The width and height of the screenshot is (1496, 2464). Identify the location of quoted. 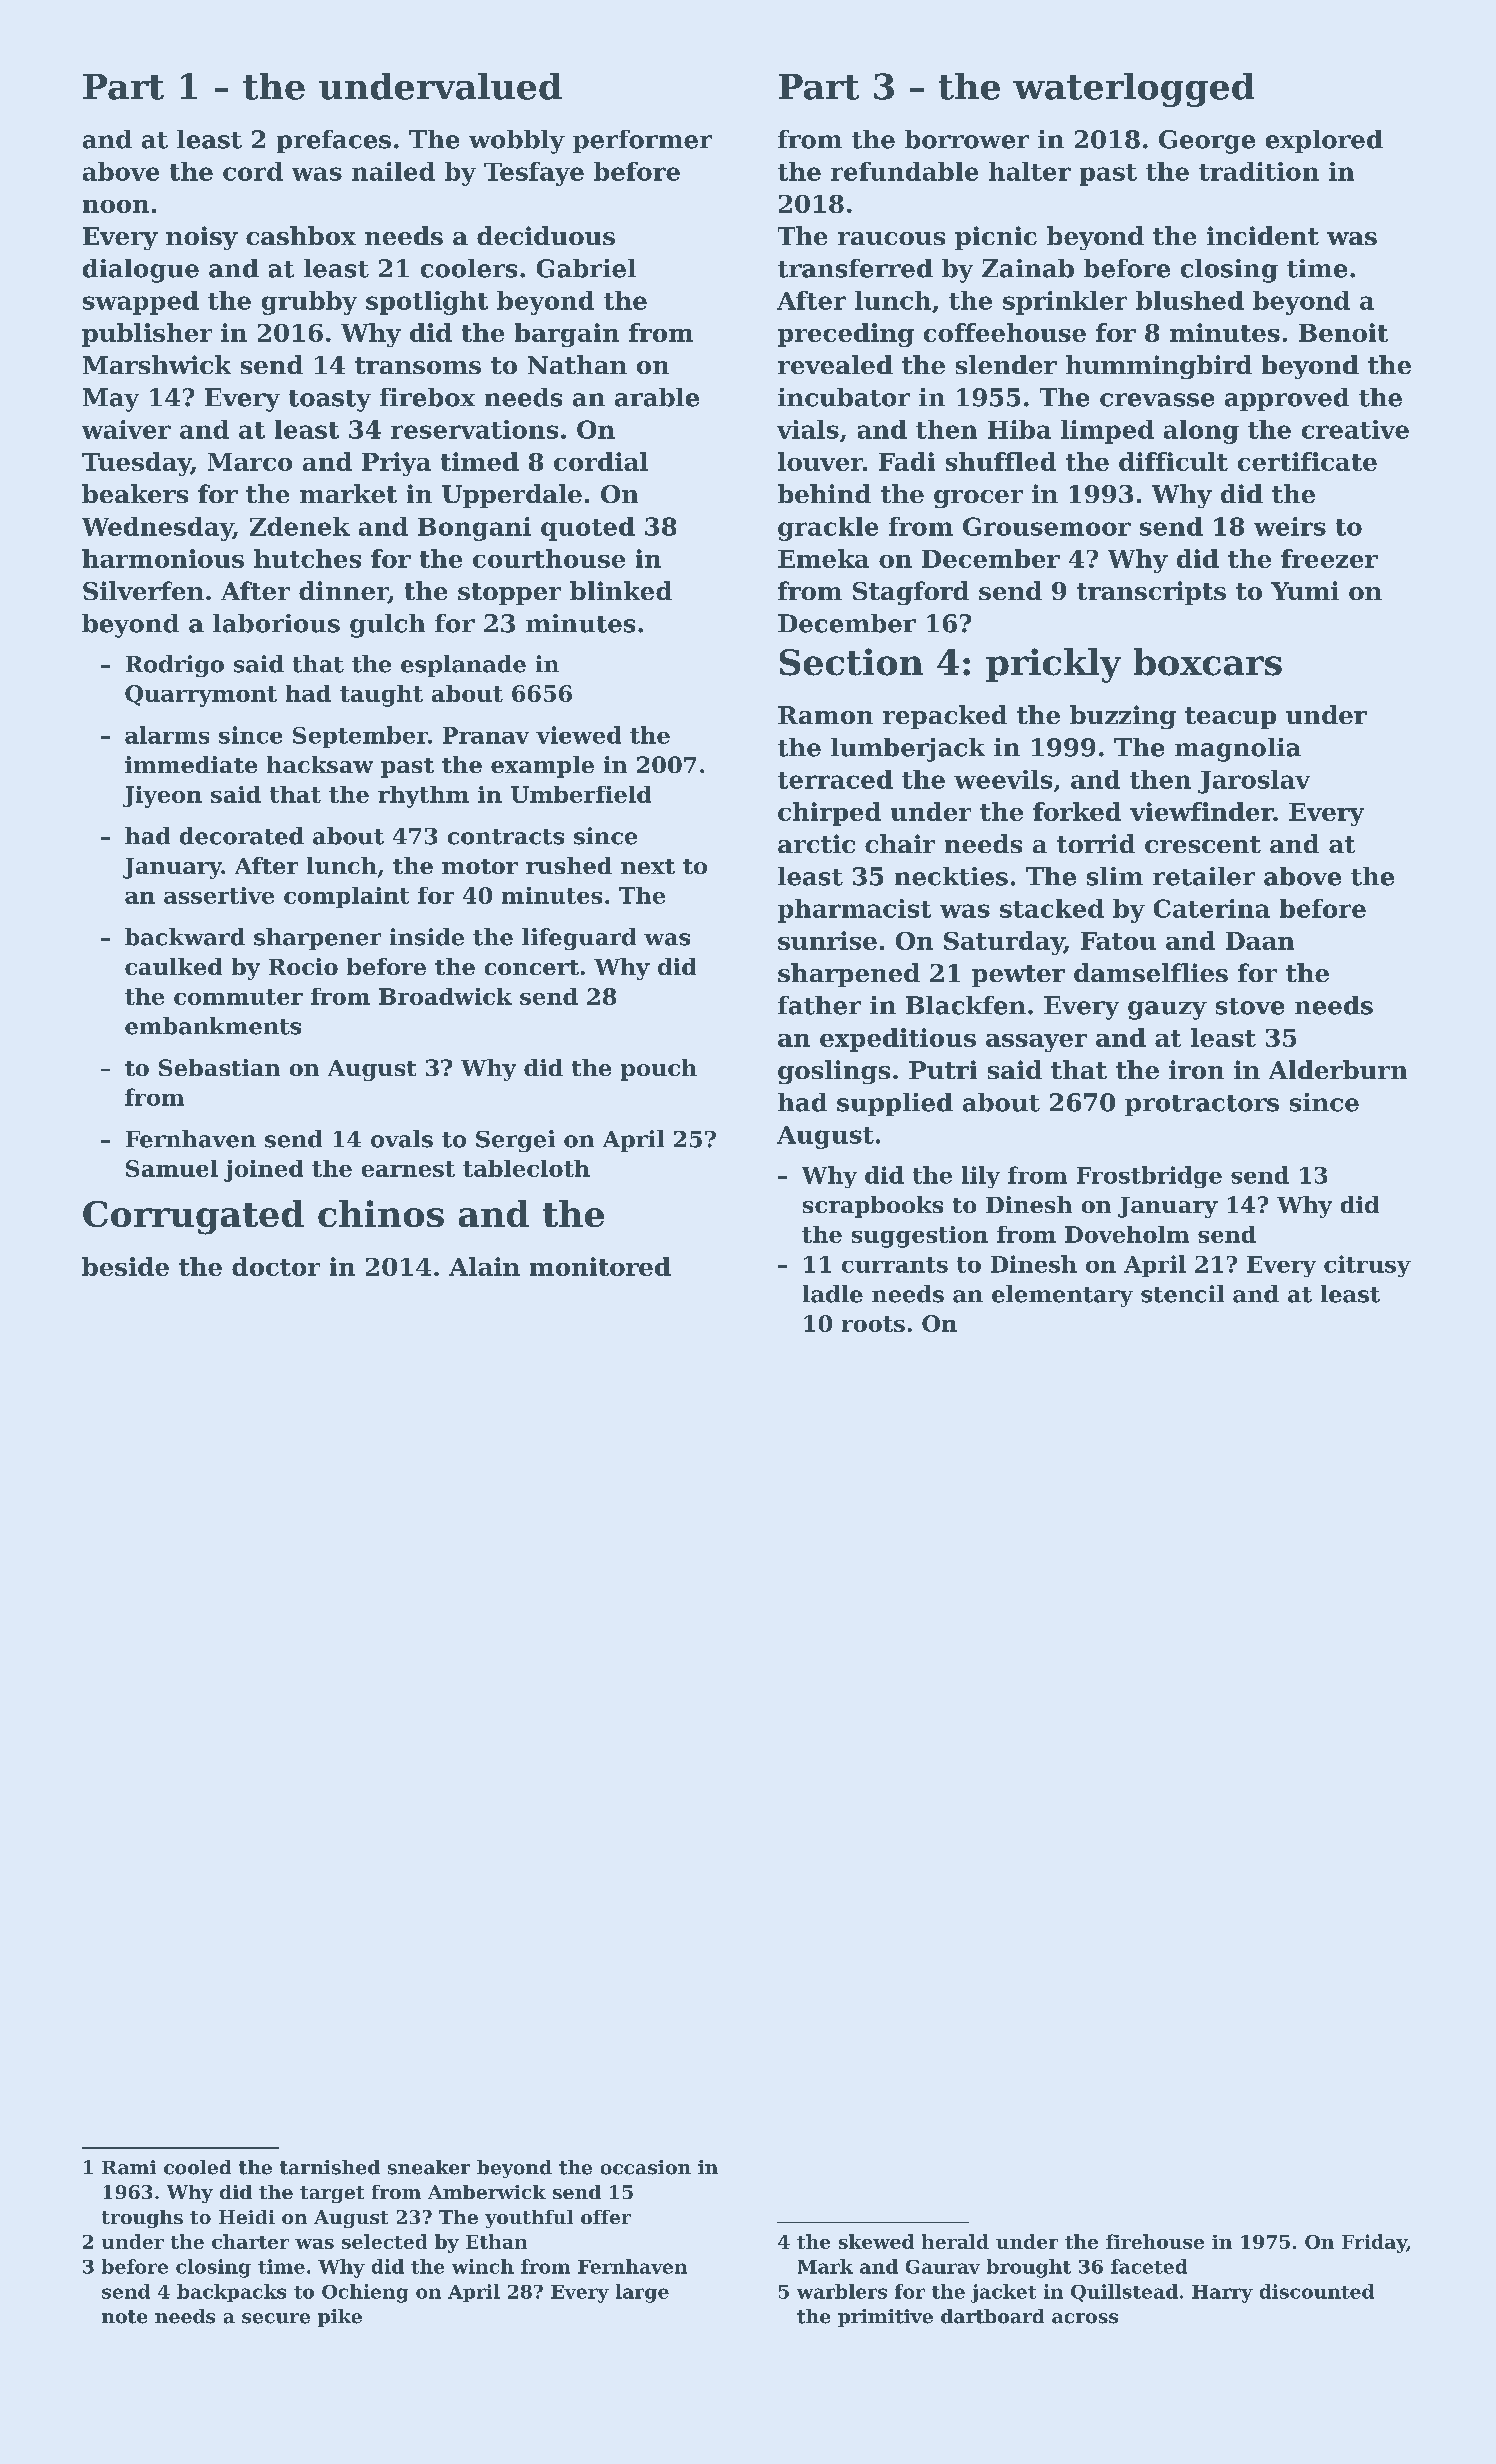
(588, 529).
